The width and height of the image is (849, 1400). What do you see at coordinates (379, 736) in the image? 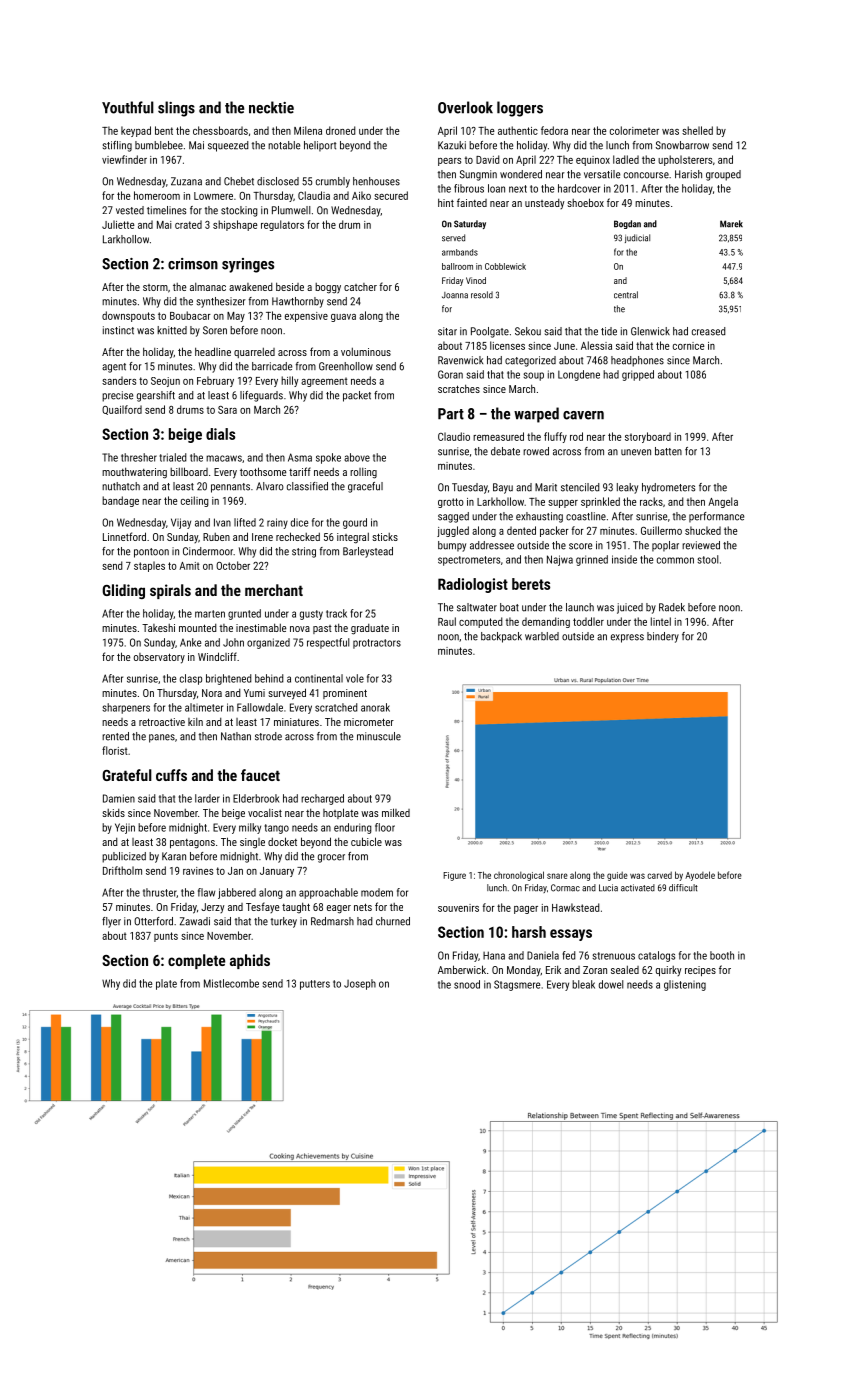
I see `minuscule` at bounding box center [379, 736].
